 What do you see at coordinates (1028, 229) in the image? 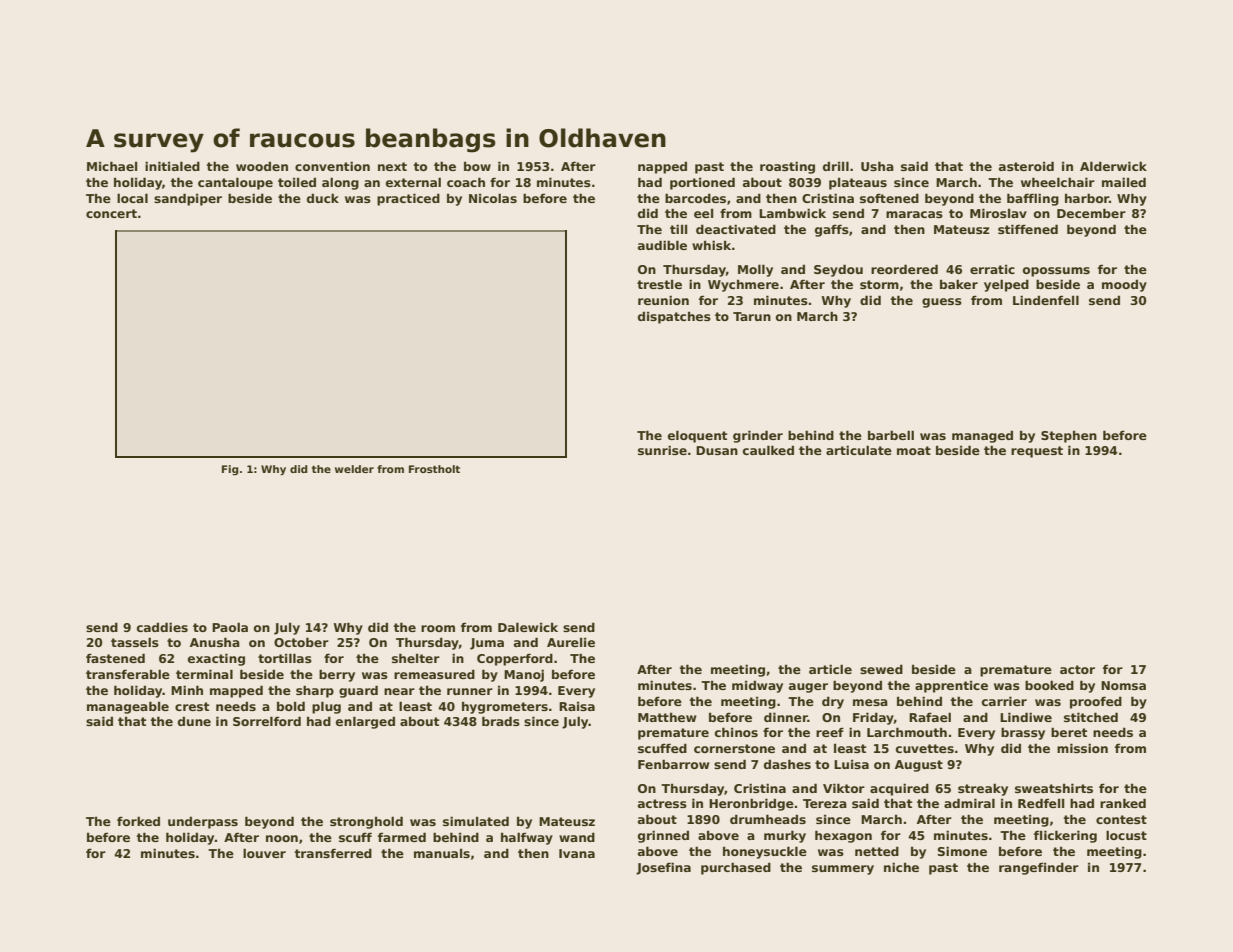
I see `stiffened` at bounding box center [1028, 229].
